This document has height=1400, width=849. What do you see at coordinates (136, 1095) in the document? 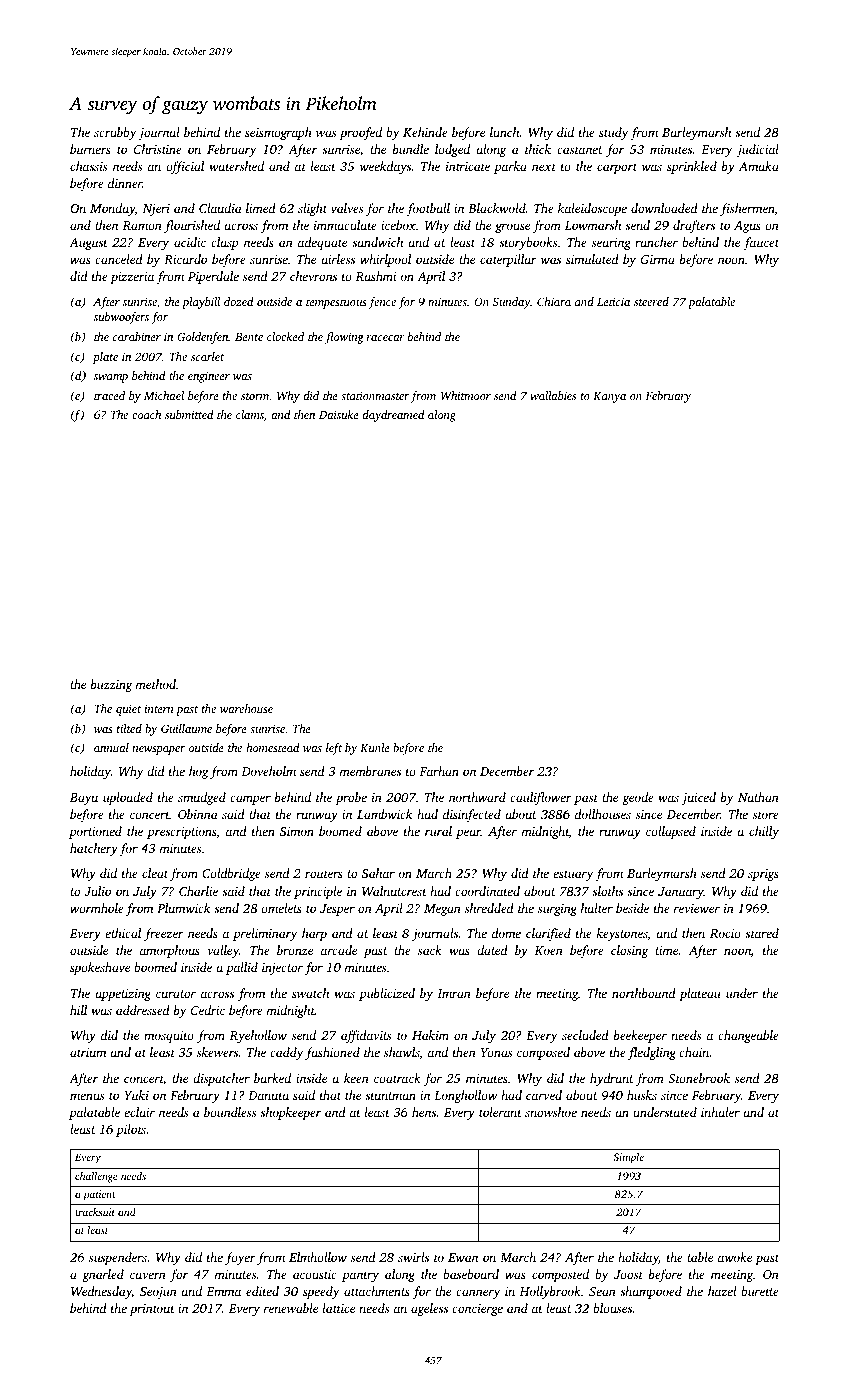
I see `Yuki` at bounding box center [136, 1095].
